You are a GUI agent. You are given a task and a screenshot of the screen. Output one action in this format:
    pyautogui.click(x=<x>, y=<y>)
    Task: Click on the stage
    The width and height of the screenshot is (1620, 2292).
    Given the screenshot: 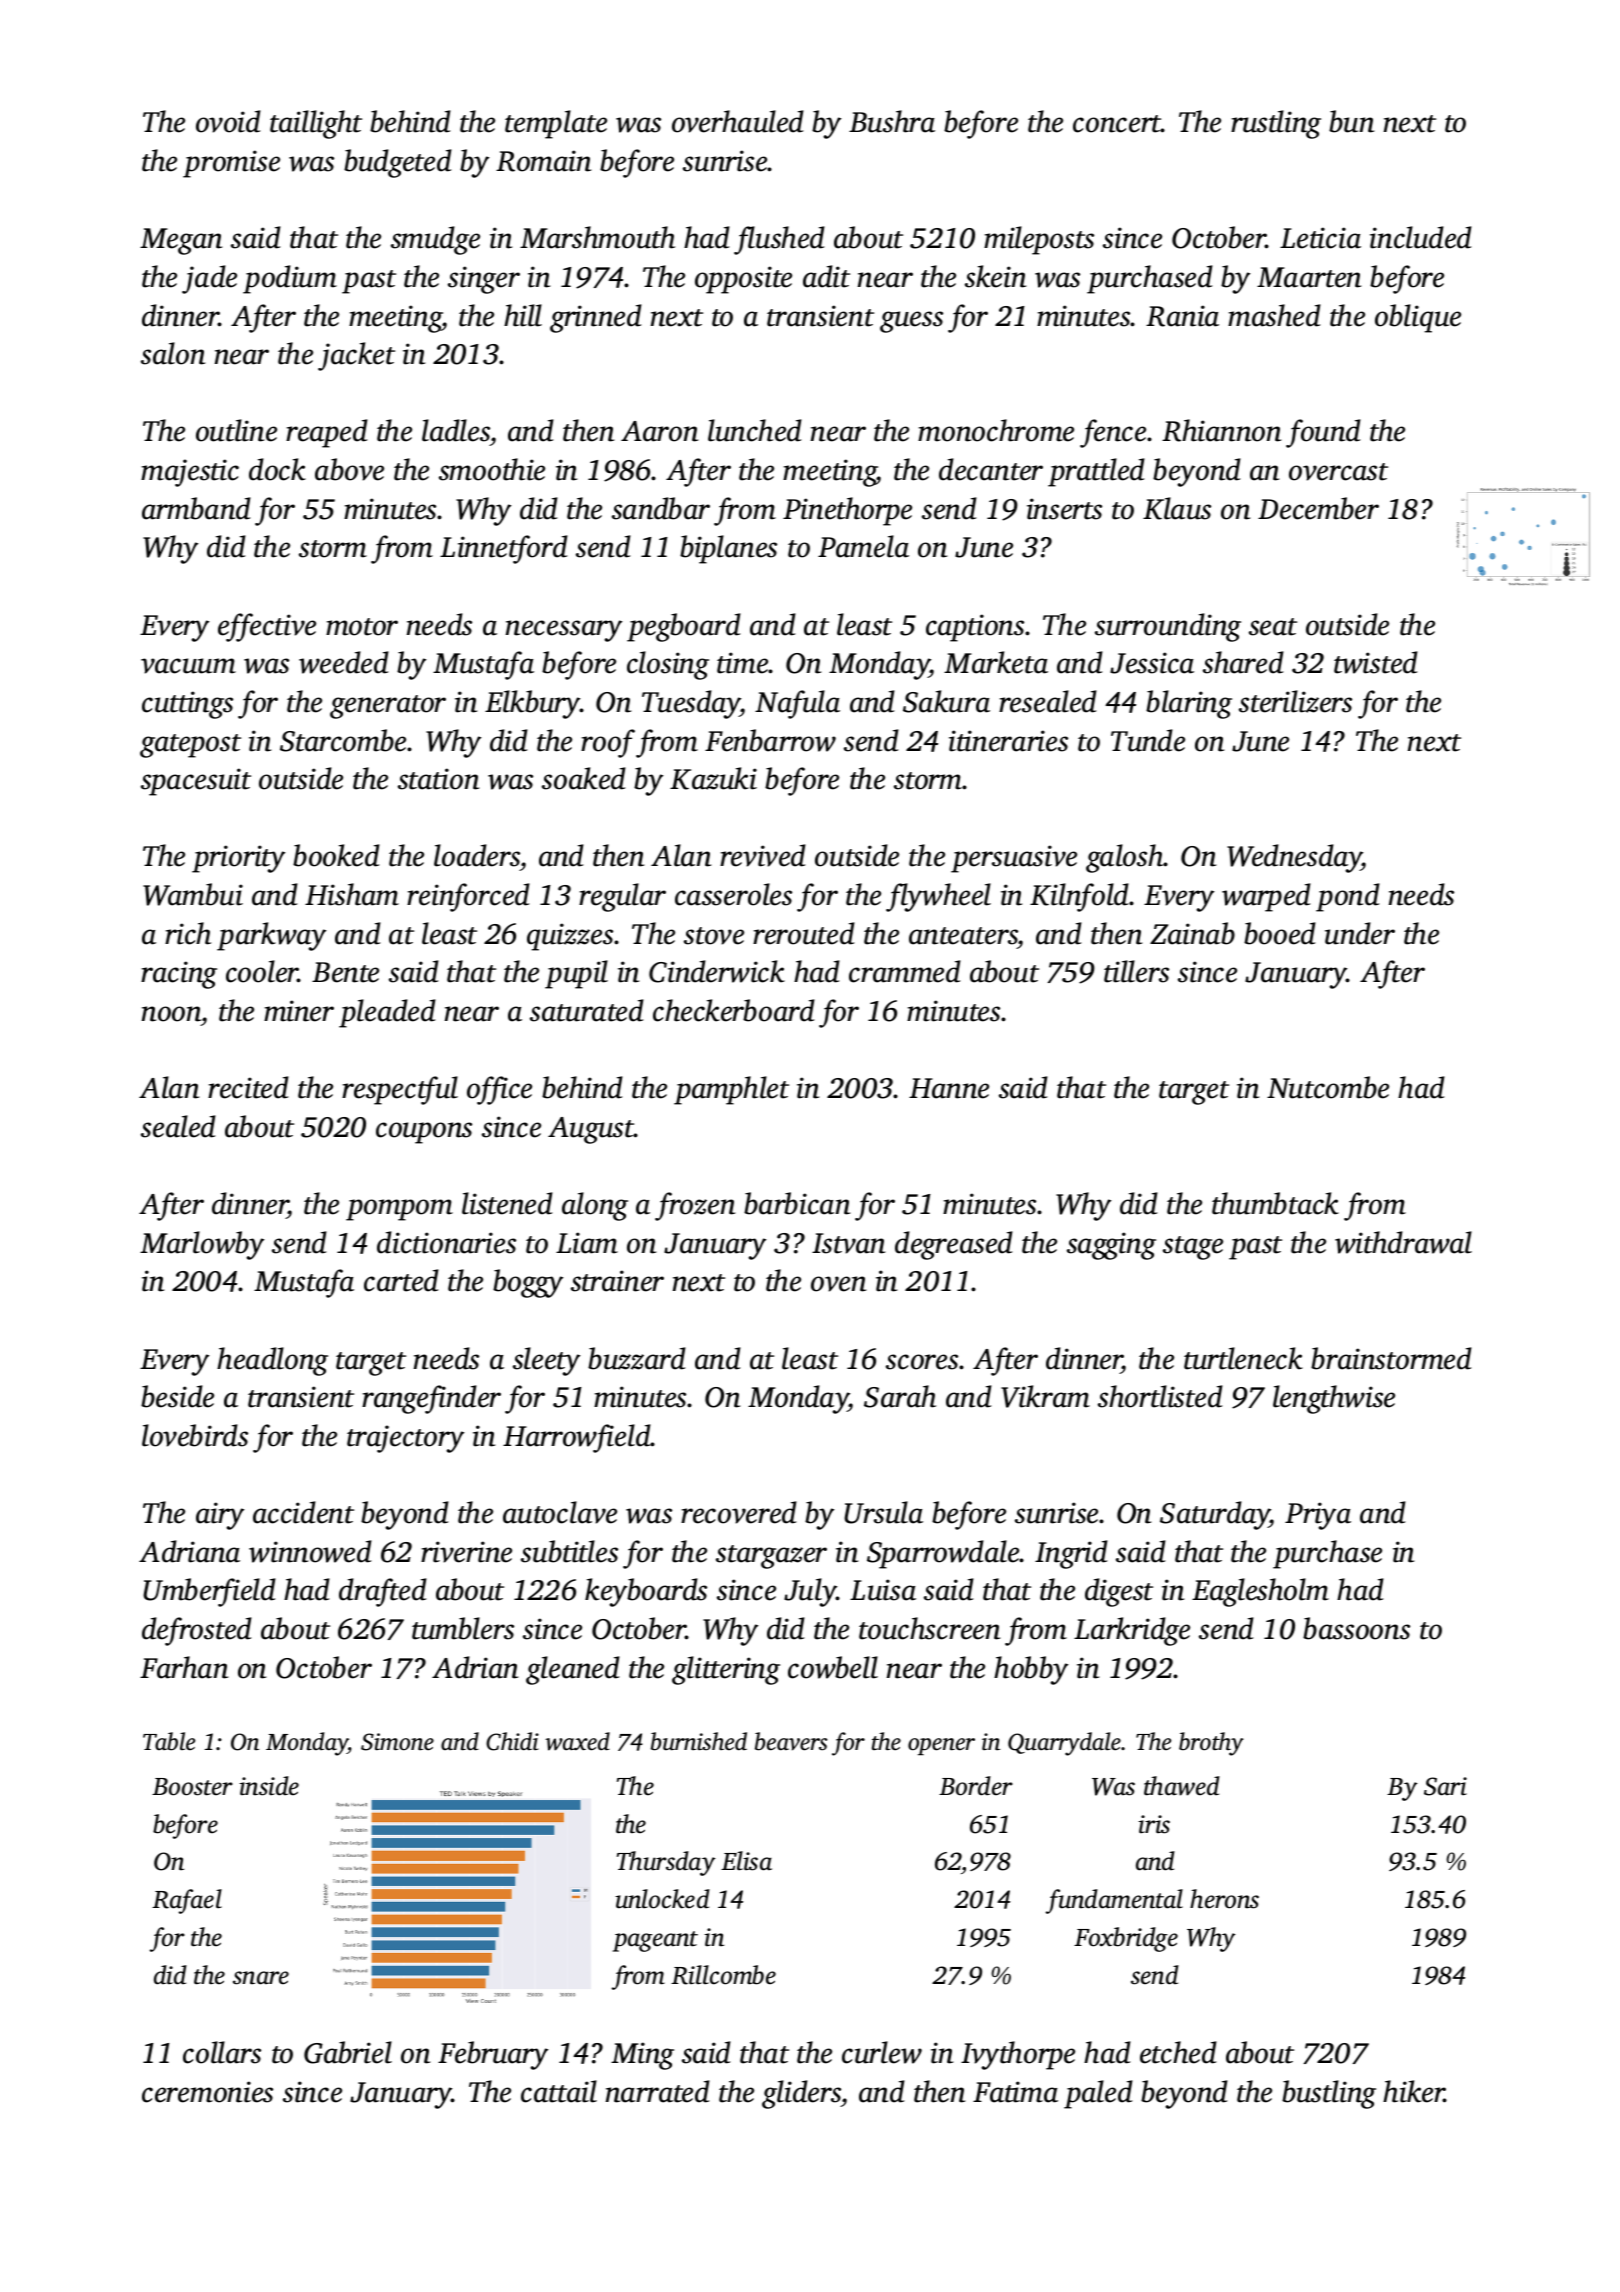 What is the action you would take?
    pyautogui.click(x=1193, y=1248)
